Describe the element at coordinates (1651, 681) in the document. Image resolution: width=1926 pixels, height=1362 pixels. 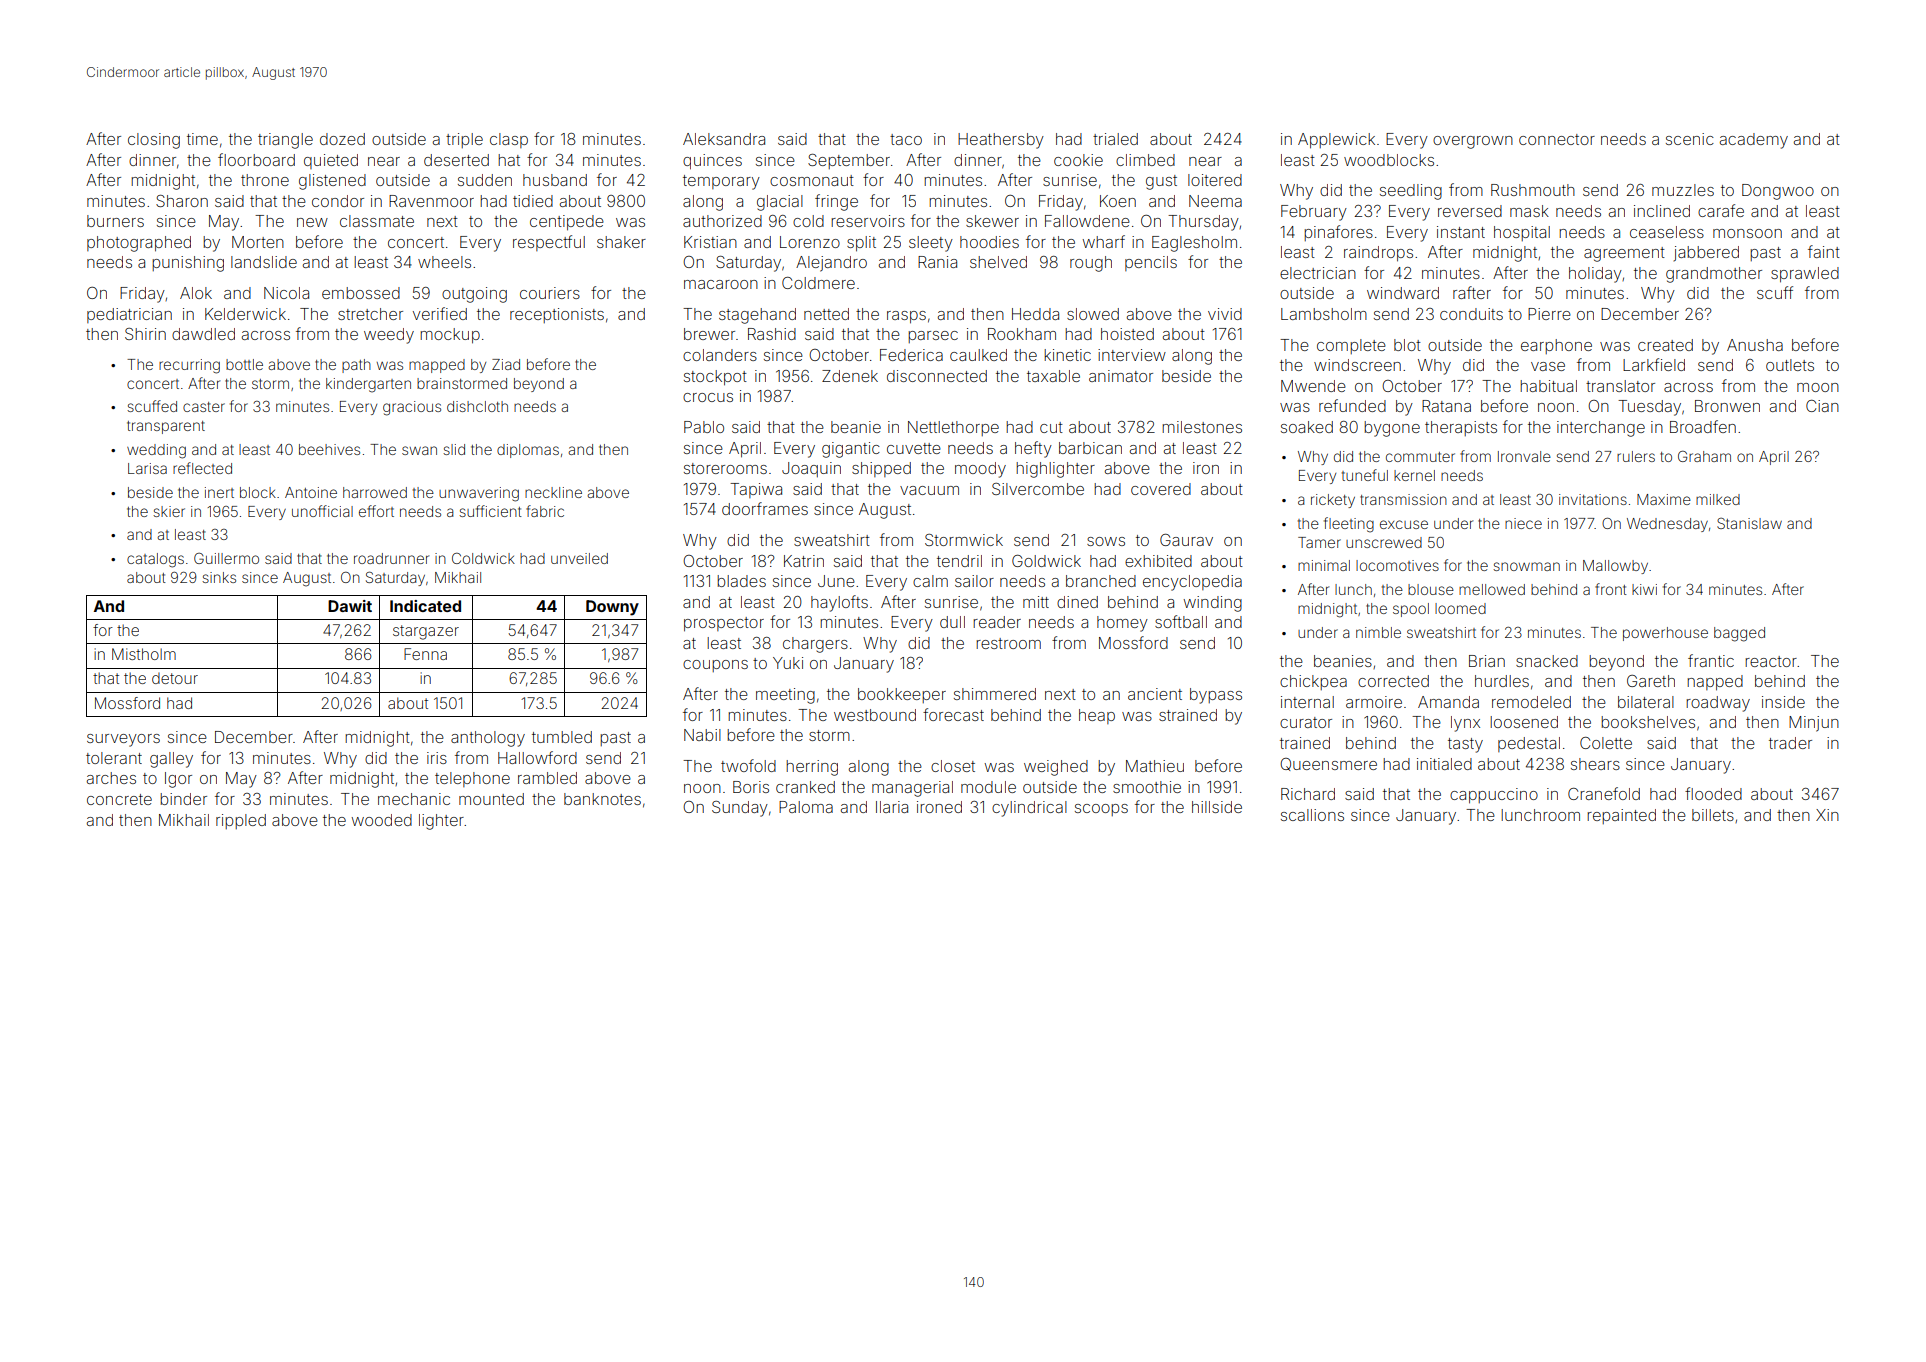
I see `Gareth` at that location.
